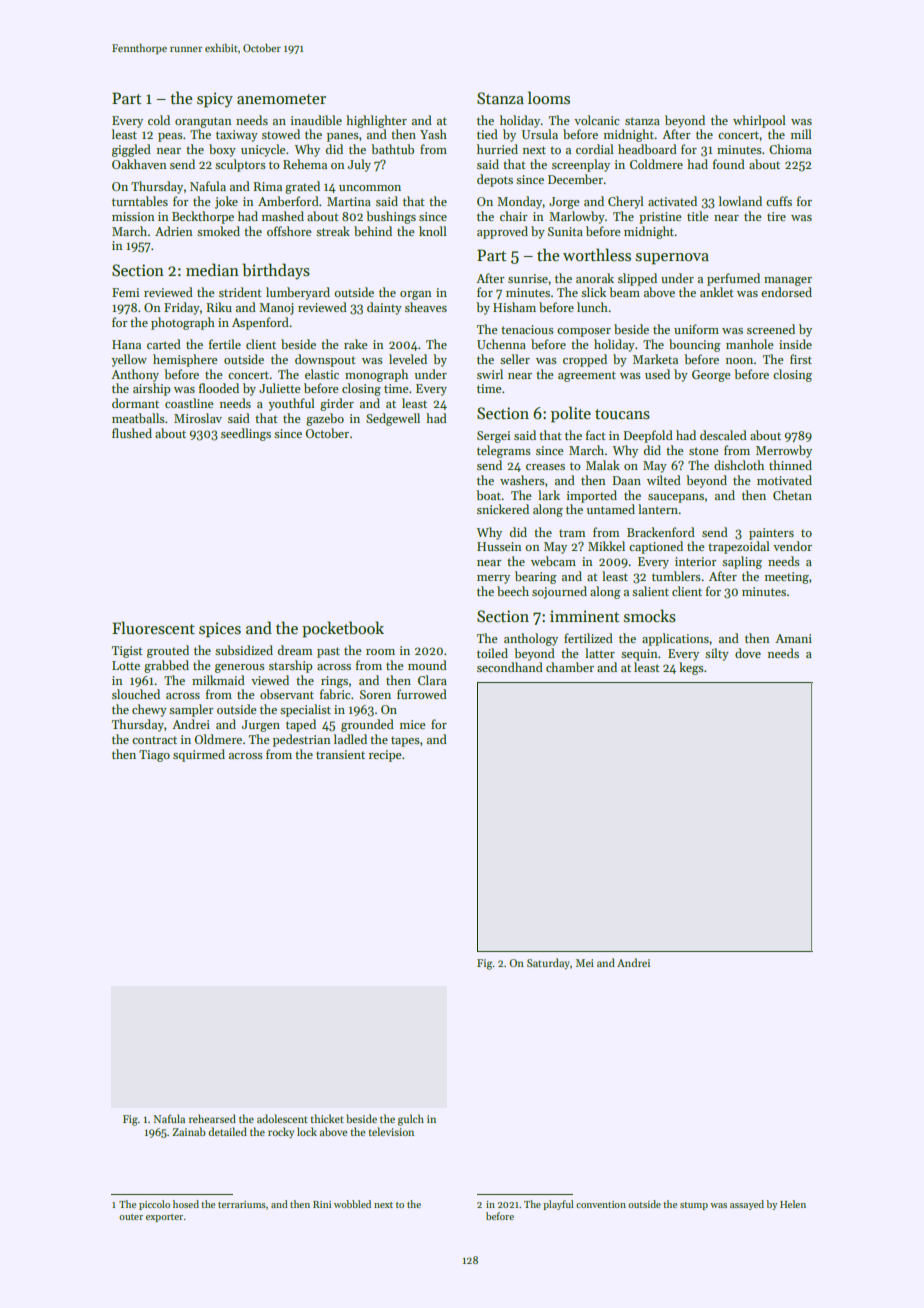 Image resolution: width=924 pixels, height=1308 pixels. What do you see at coordinates (131, 1217) in the image?
I see `outer` at bounding box center [131, 1217].
